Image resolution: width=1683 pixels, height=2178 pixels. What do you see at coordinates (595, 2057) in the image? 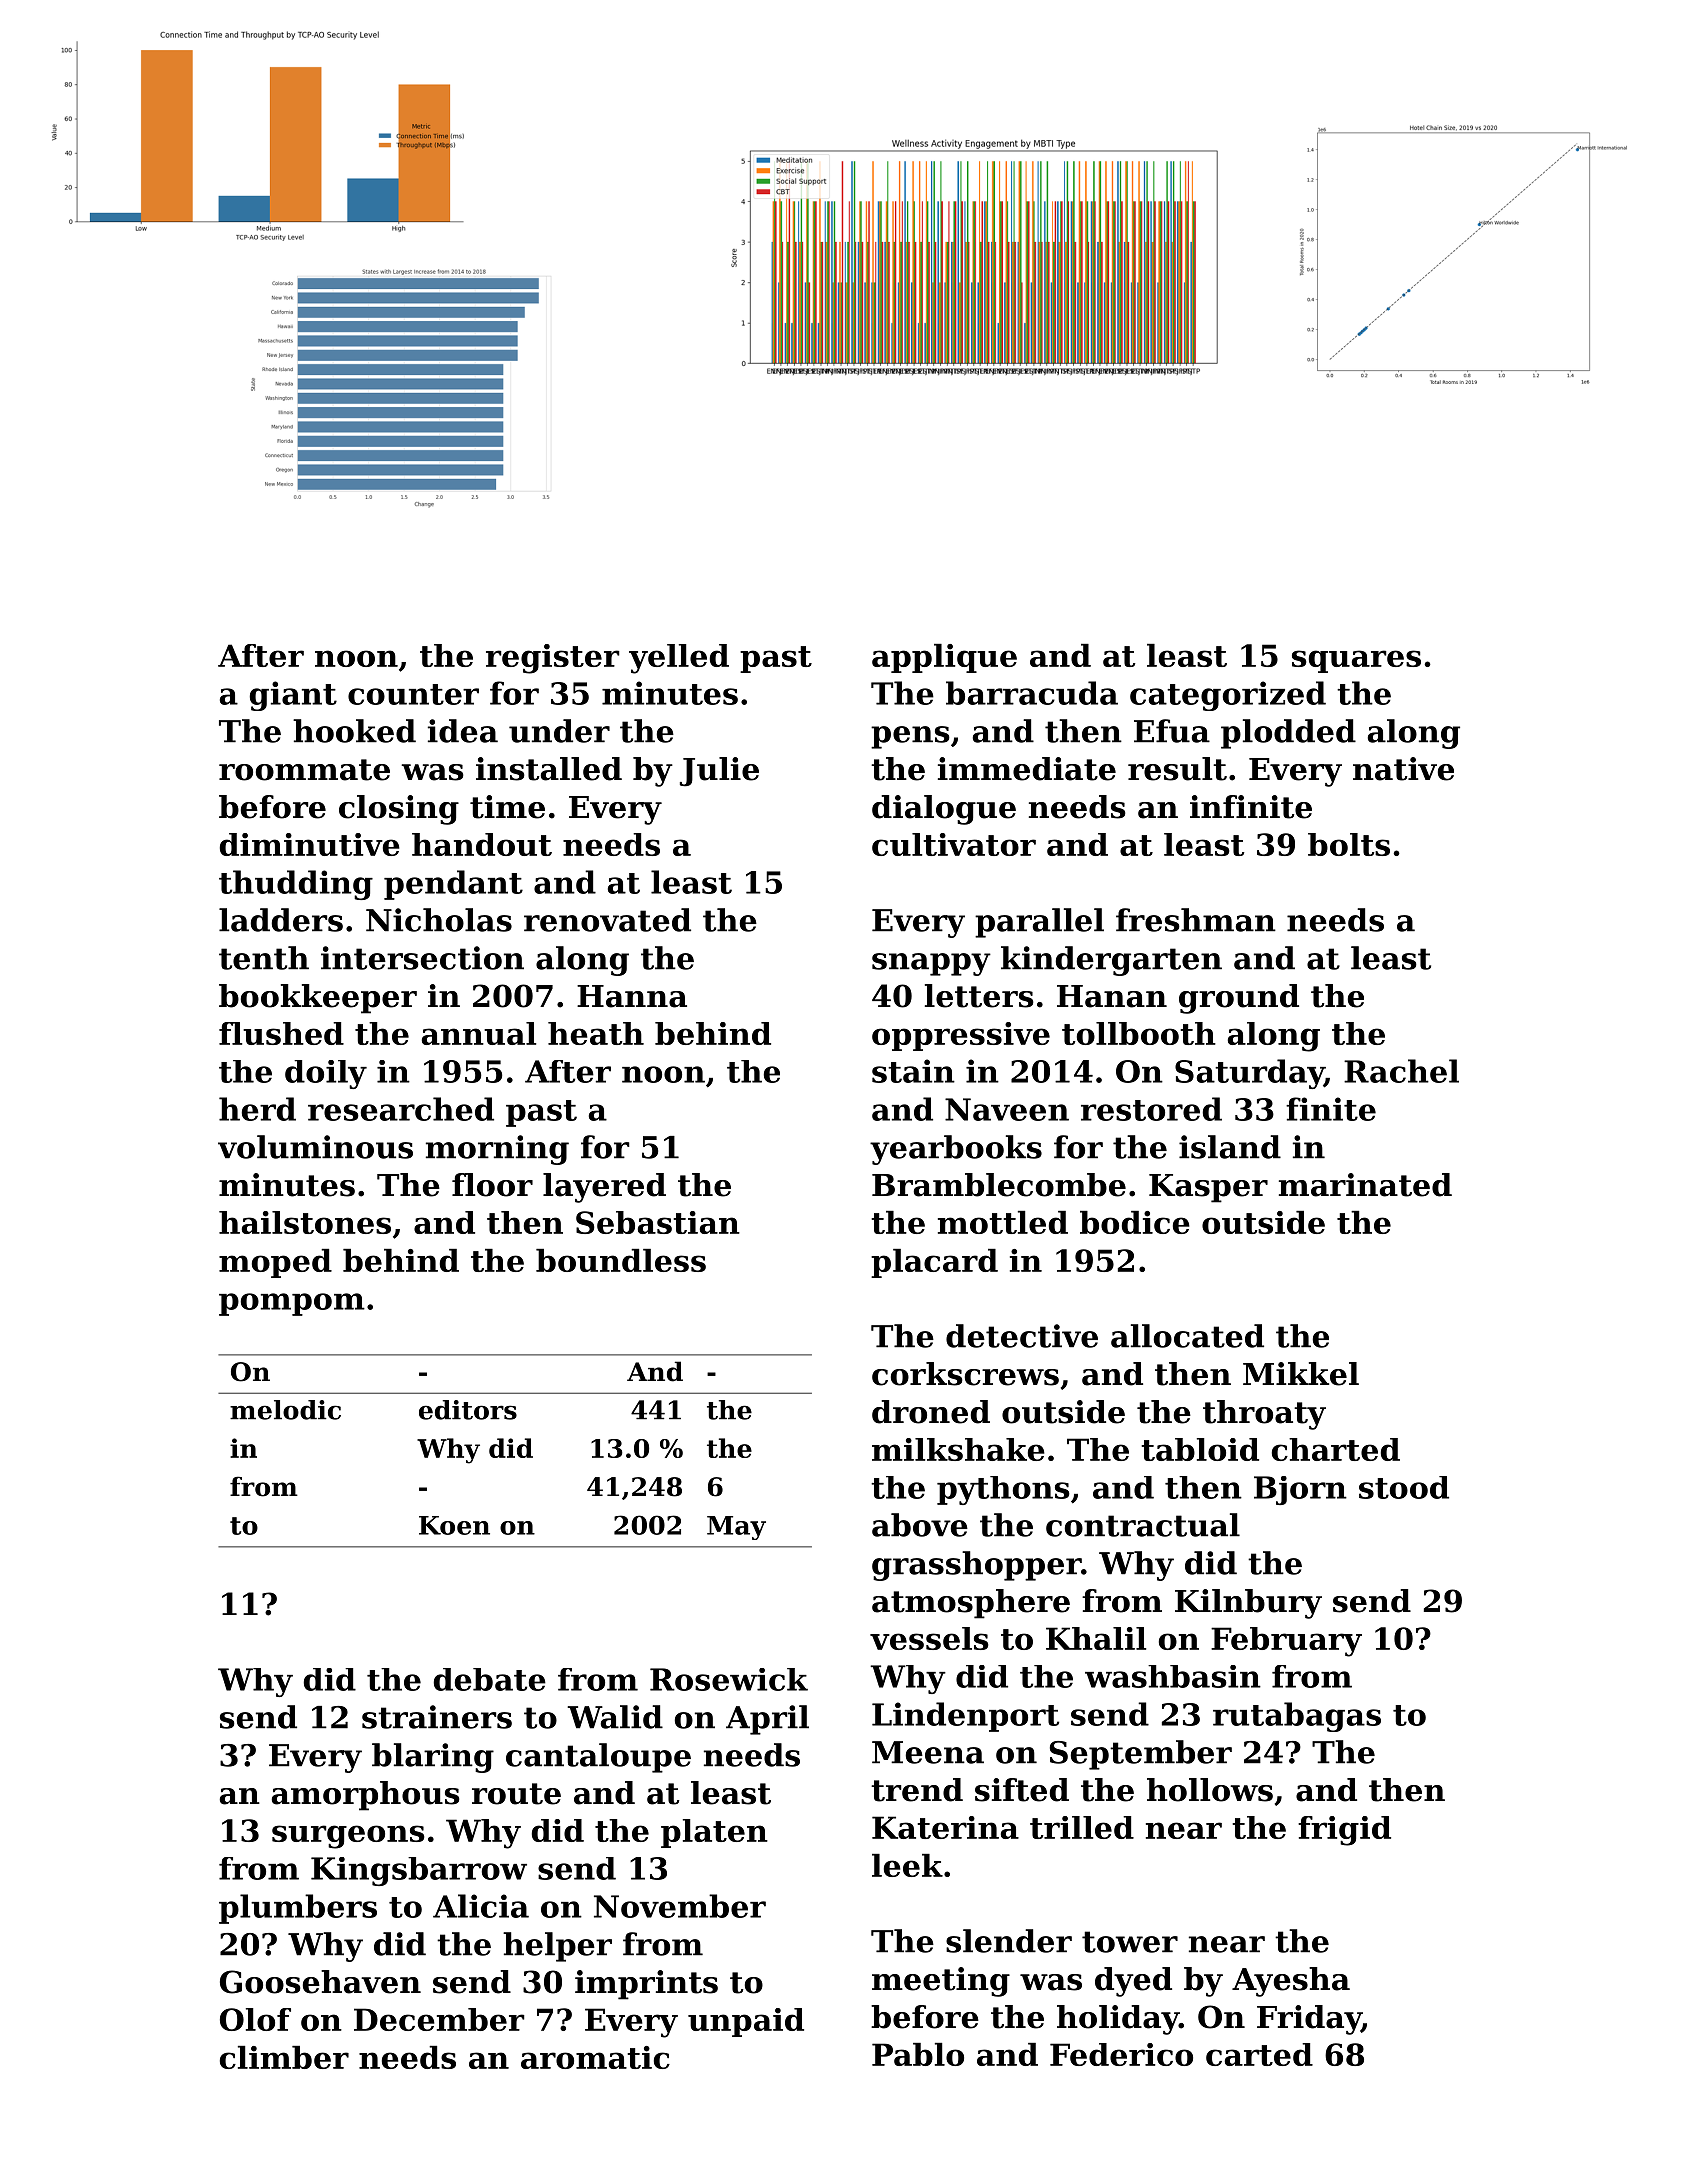
I see `aromatic` at bounding box center [595, 2057].
